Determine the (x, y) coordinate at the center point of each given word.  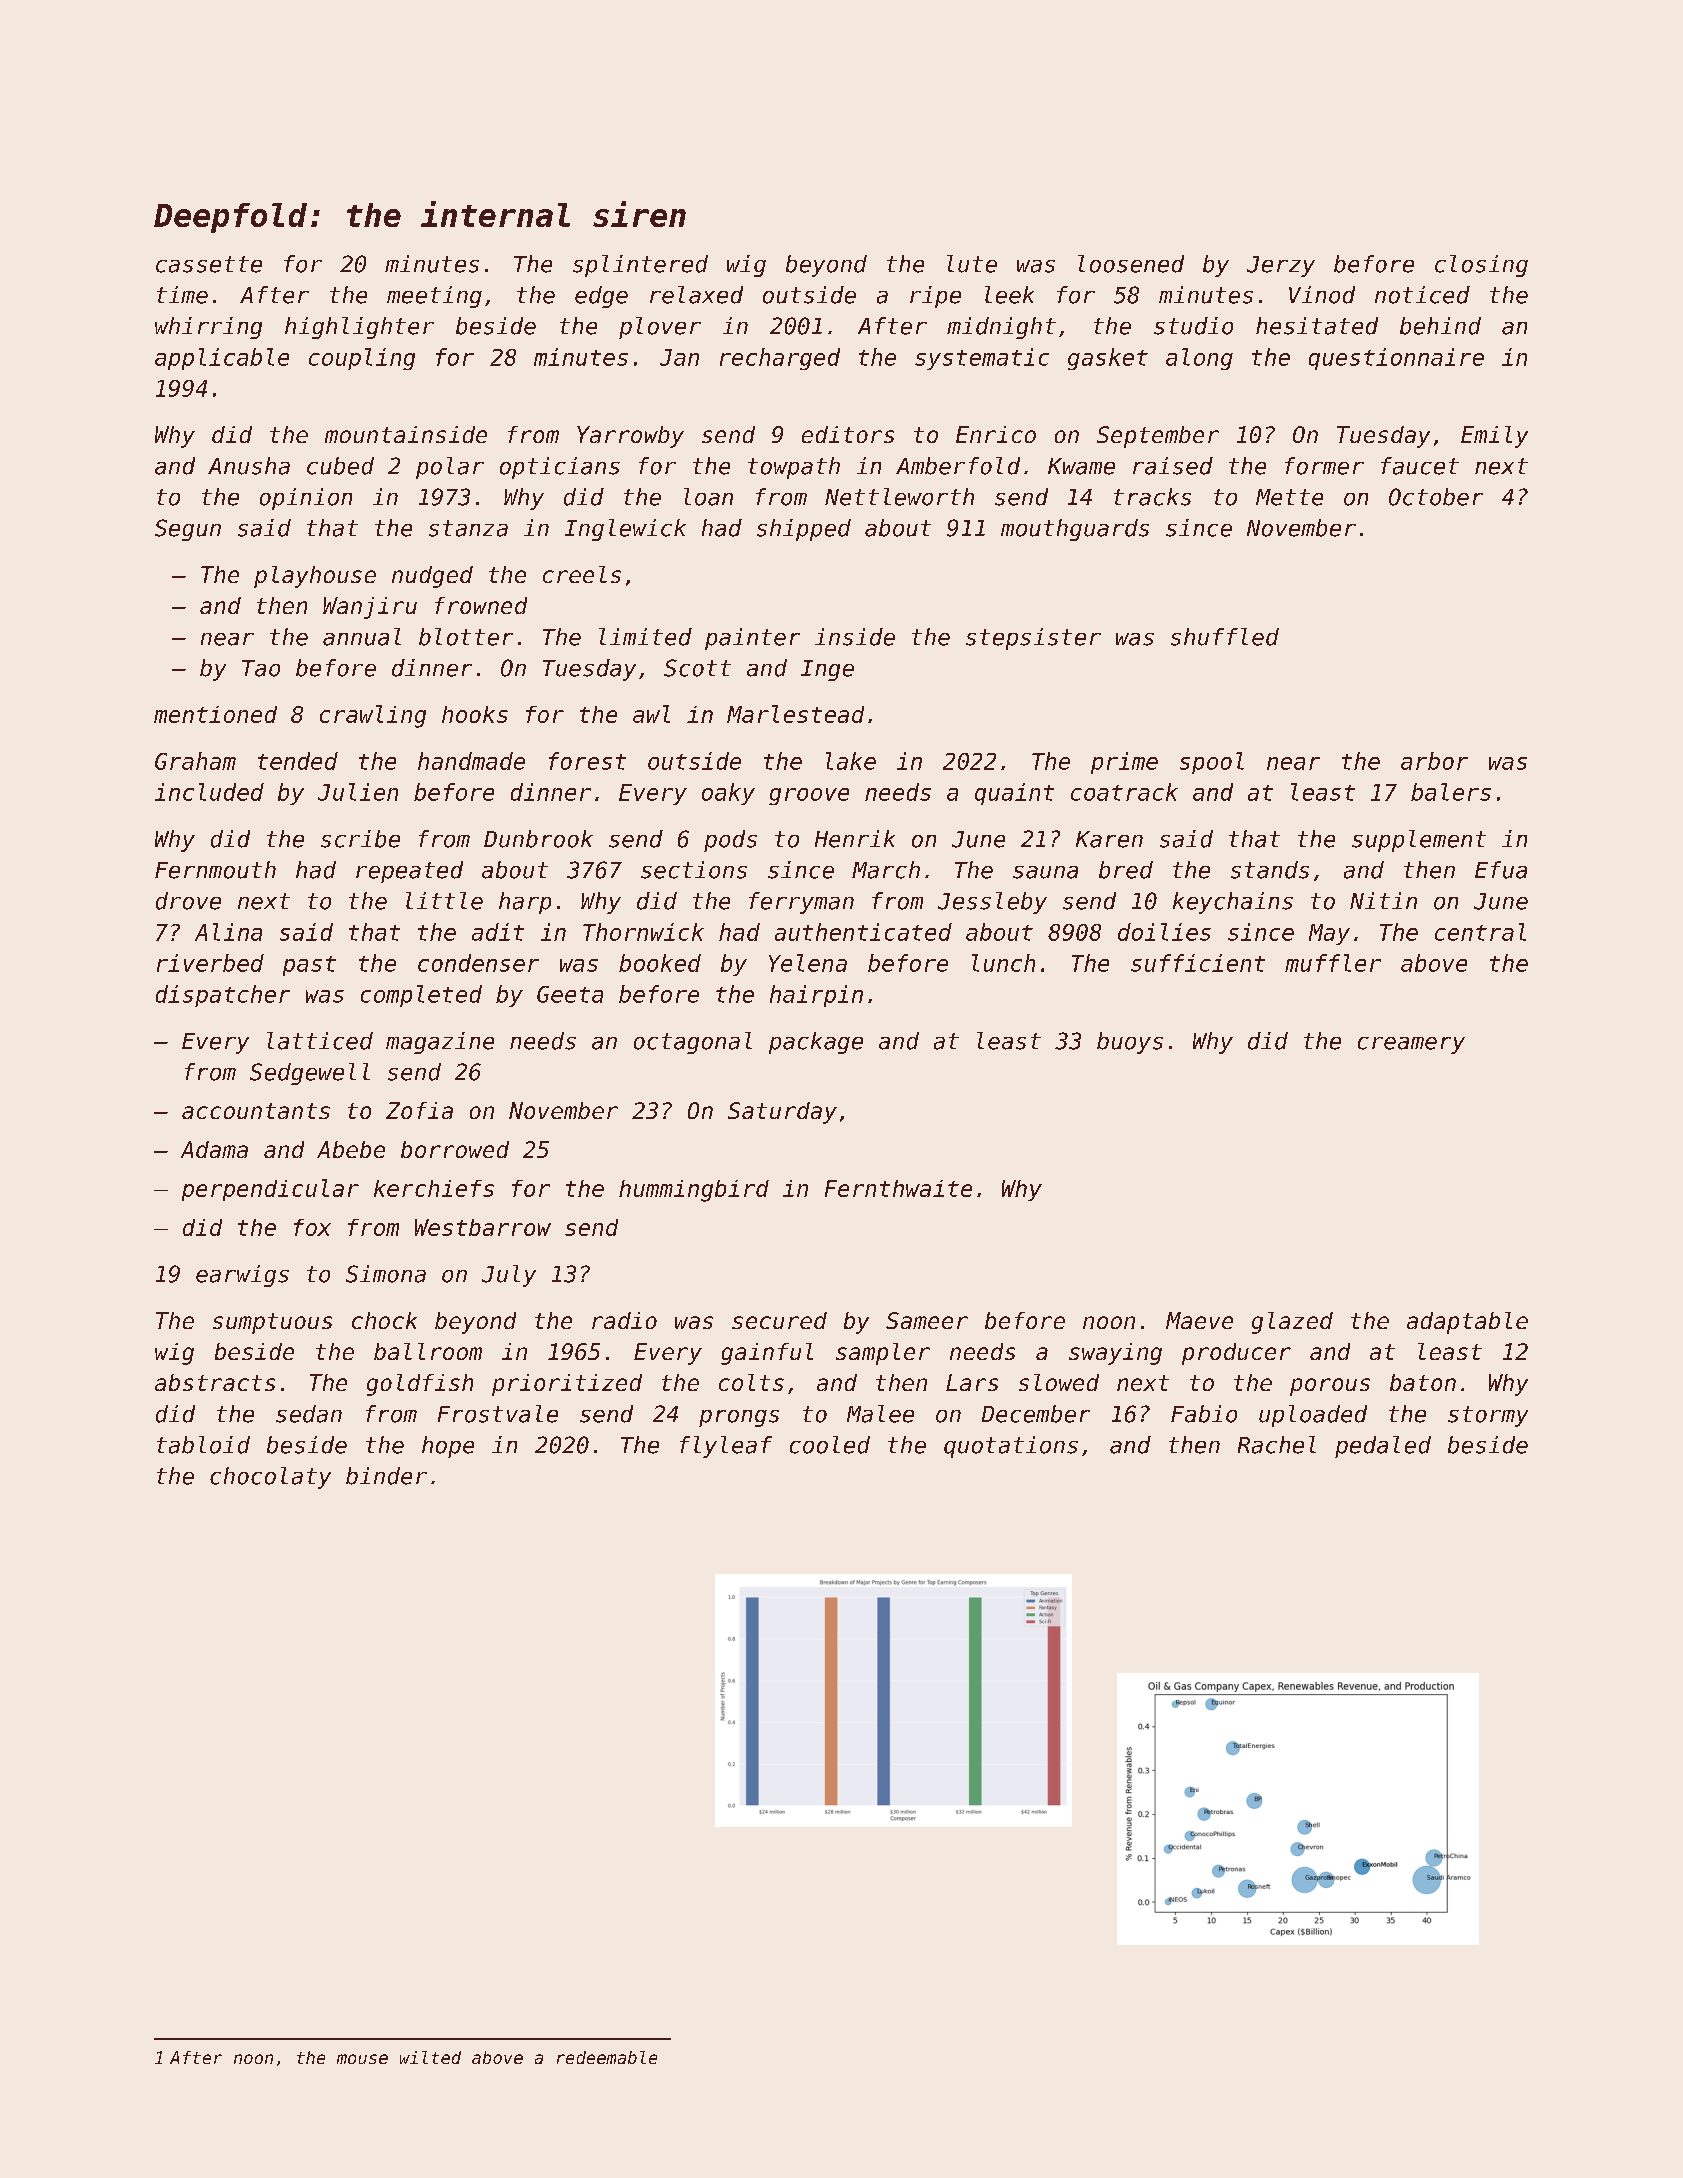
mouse (362, 2059)
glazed (1292, 1323)
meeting (434, 297)
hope (448, 1447)
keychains (1233, 903)
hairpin (816, 996)
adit (498, 932)
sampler (883, 1354)
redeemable (607, 2057)
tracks (1152, 497)
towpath (794, 468)
